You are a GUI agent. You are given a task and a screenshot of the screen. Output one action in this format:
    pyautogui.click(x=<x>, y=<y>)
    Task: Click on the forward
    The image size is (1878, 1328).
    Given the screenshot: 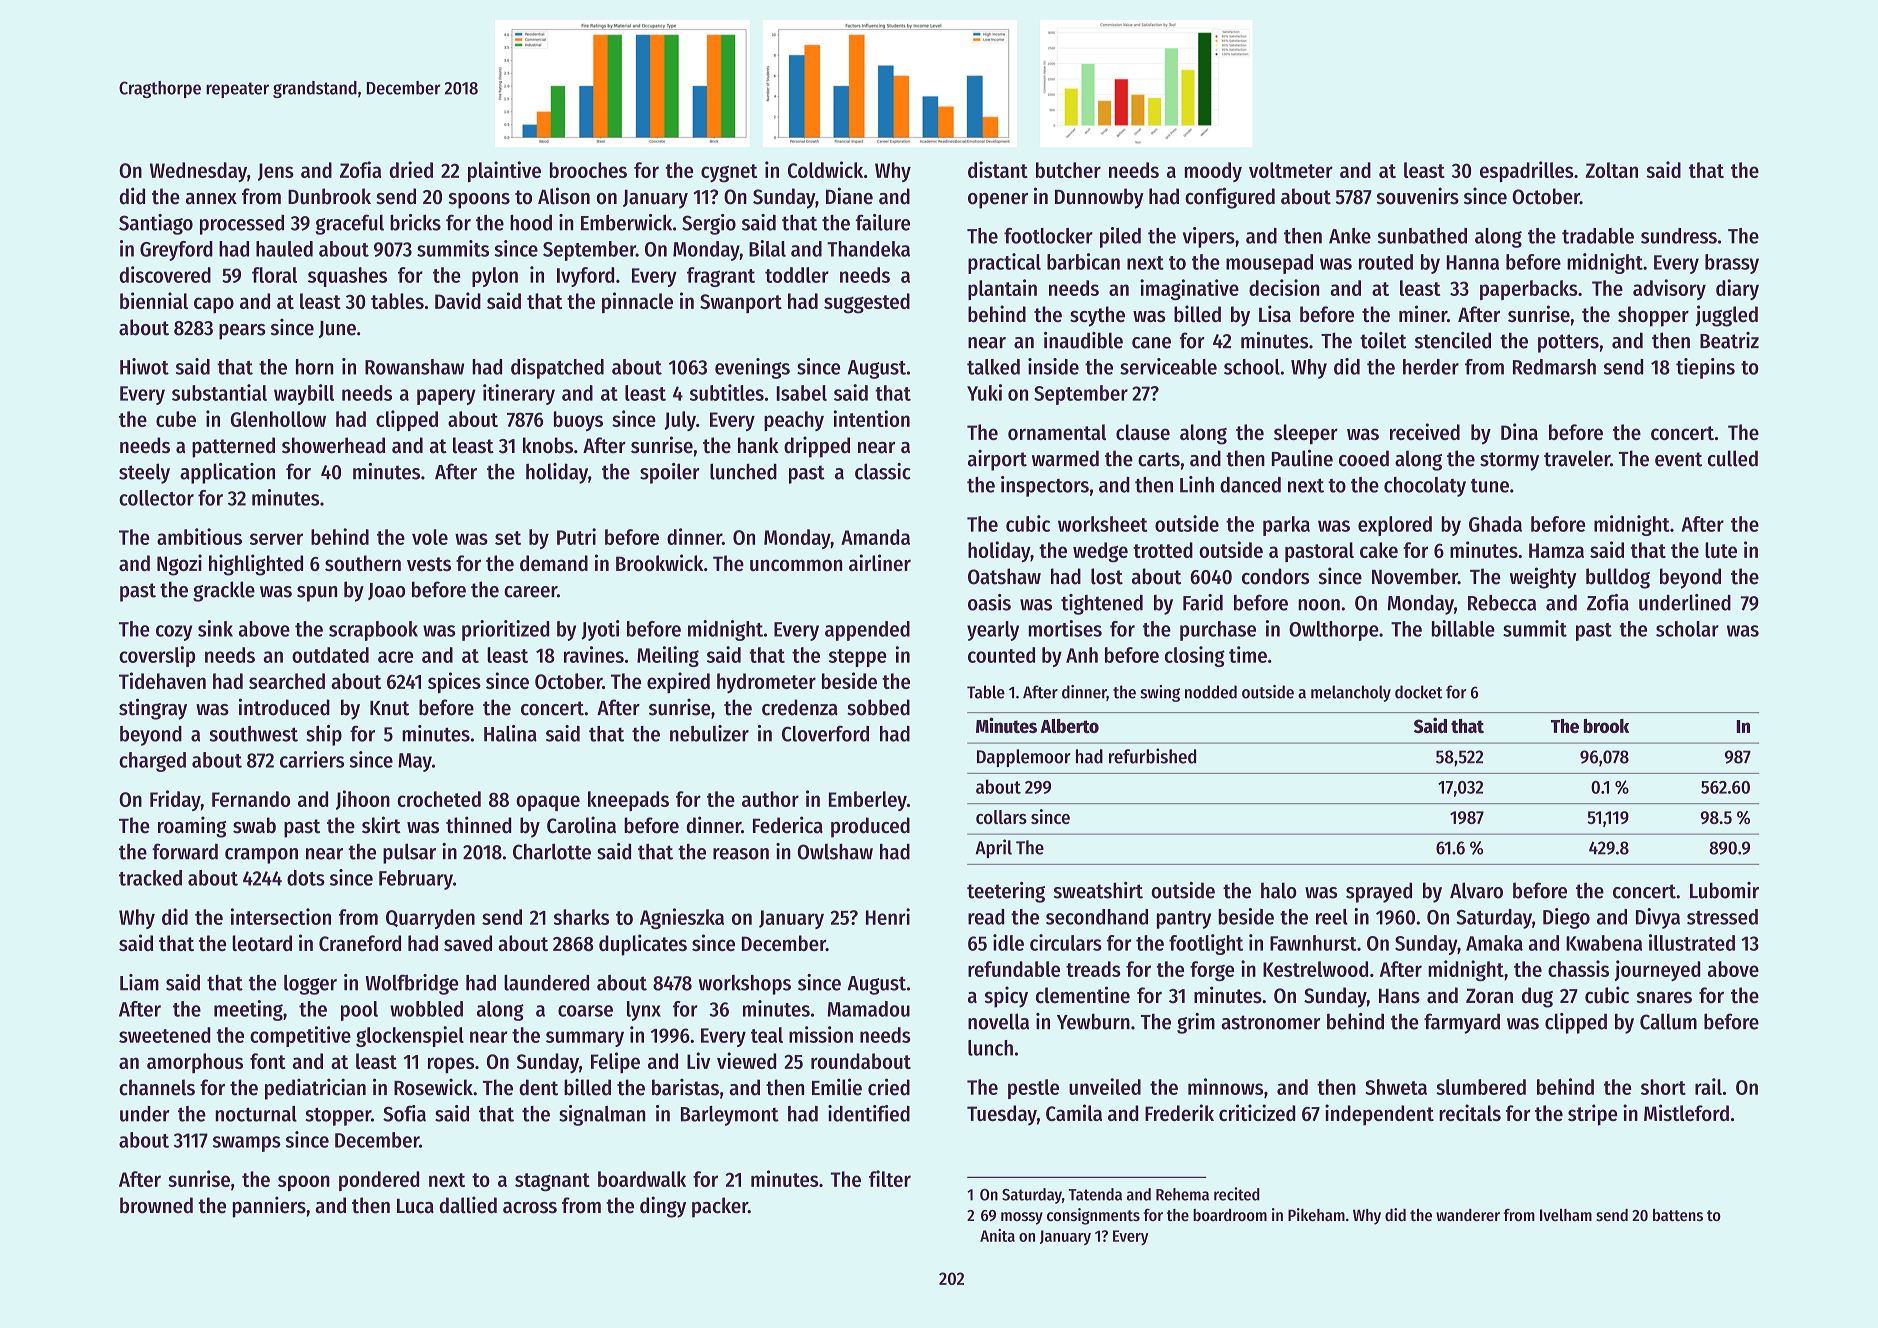 What is the action you would take?
    pyautogui.click(x=185, y=851)
